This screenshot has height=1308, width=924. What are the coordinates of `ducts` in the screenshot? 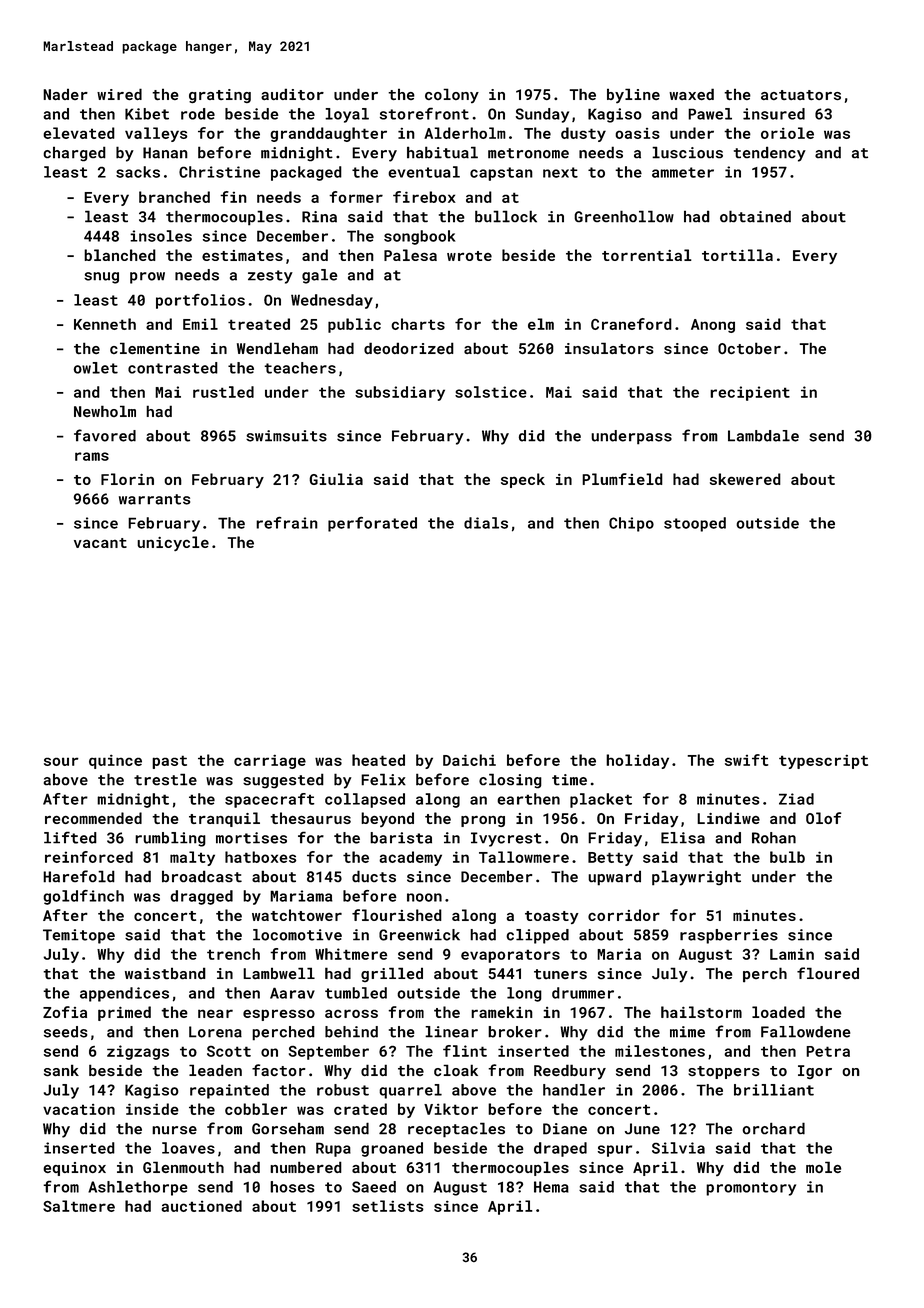 It's located at (374, 876).
